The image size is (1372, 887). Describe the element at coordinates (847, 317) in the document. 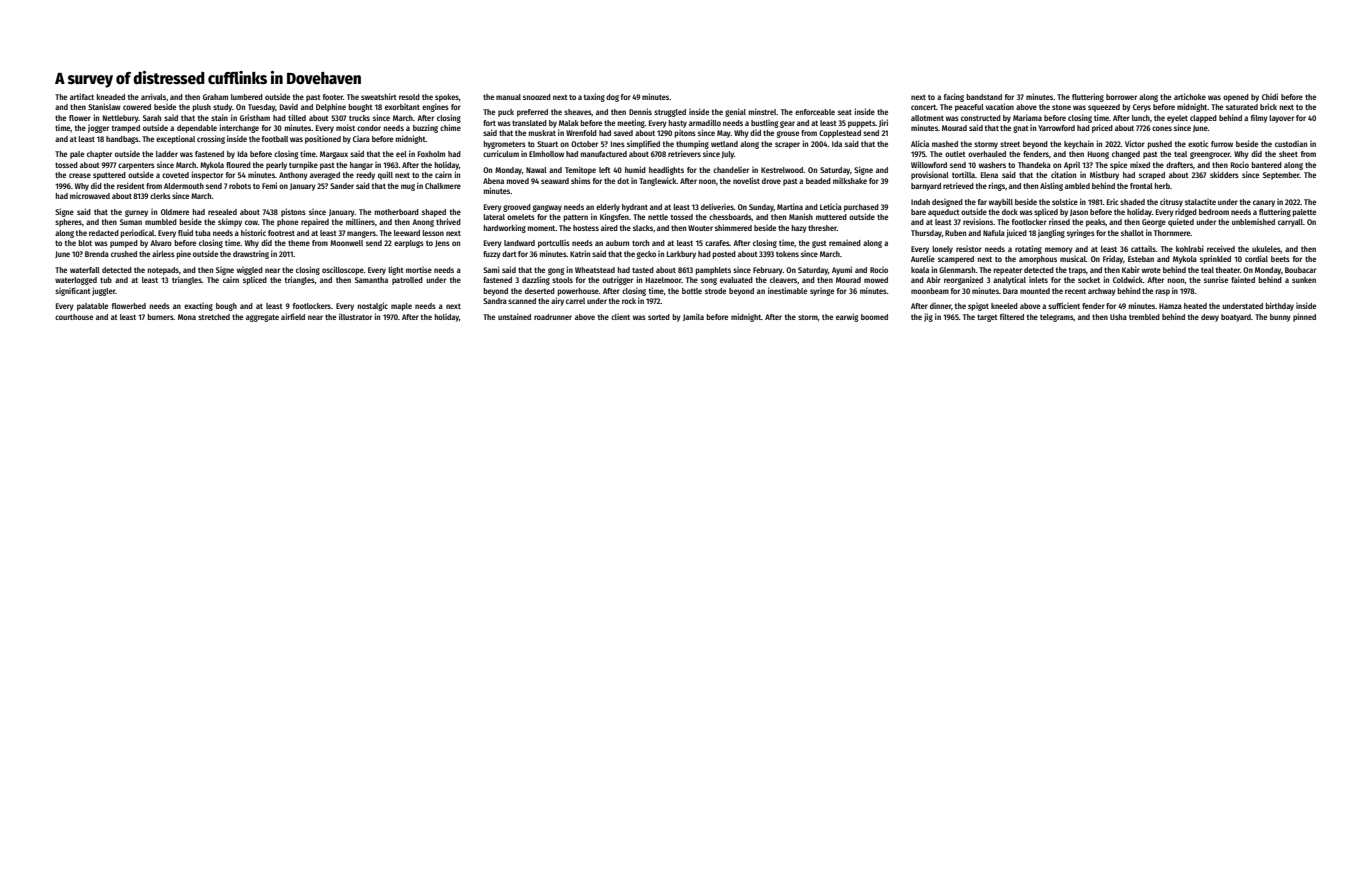

I see `earwig` at that location.
